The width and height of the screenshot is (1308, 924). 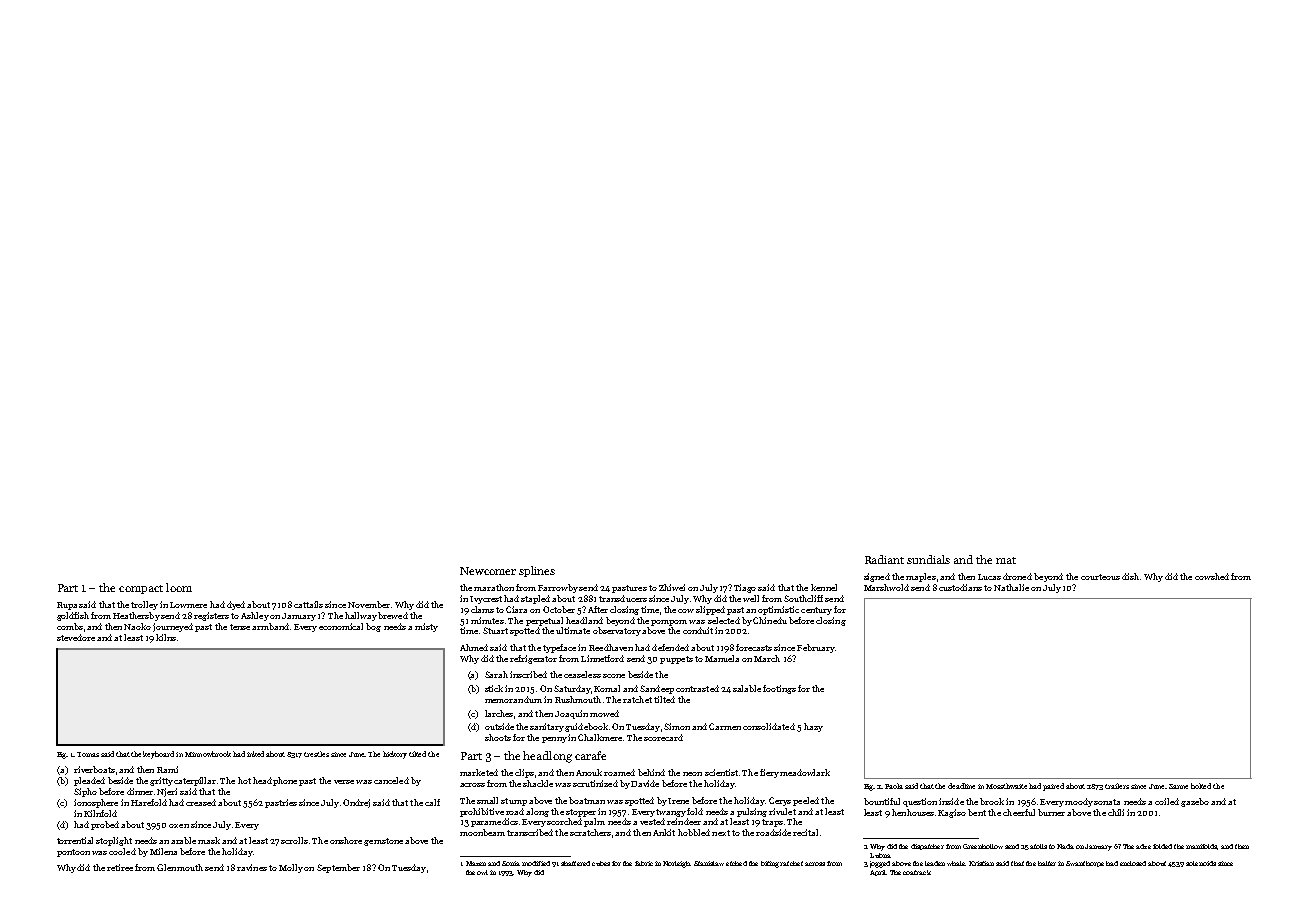 What do you see at coordinates (180, 867) in the screenshot?
I see `Glenmouth` at bounding box center [180, 867].
